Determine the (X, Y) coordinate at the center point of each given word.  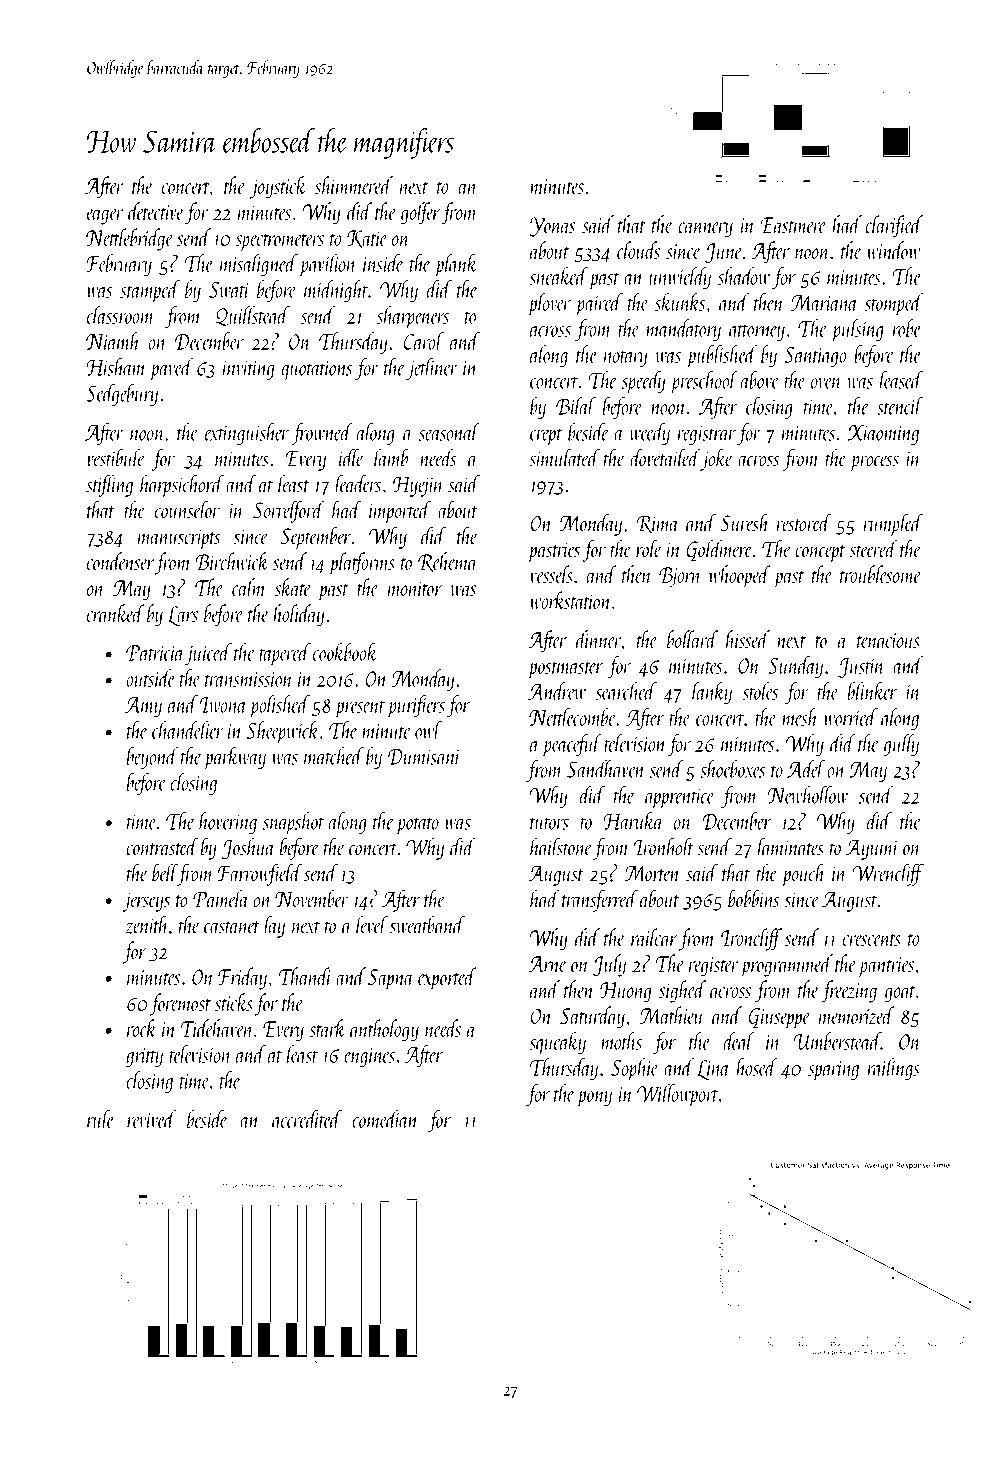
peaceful (572, 745)
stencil (900, 406)
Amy (143, 707)
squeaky (557, 1043)
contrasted (162, 846)
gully (901, 745)
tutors (549, 823)
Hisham (116, 367)
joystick (278, 187)
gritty (144, 1057)
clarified (894, 226)
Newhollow (808, 795)
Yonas (552, 227)
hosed (757, 1067)
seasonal (449, 432)
